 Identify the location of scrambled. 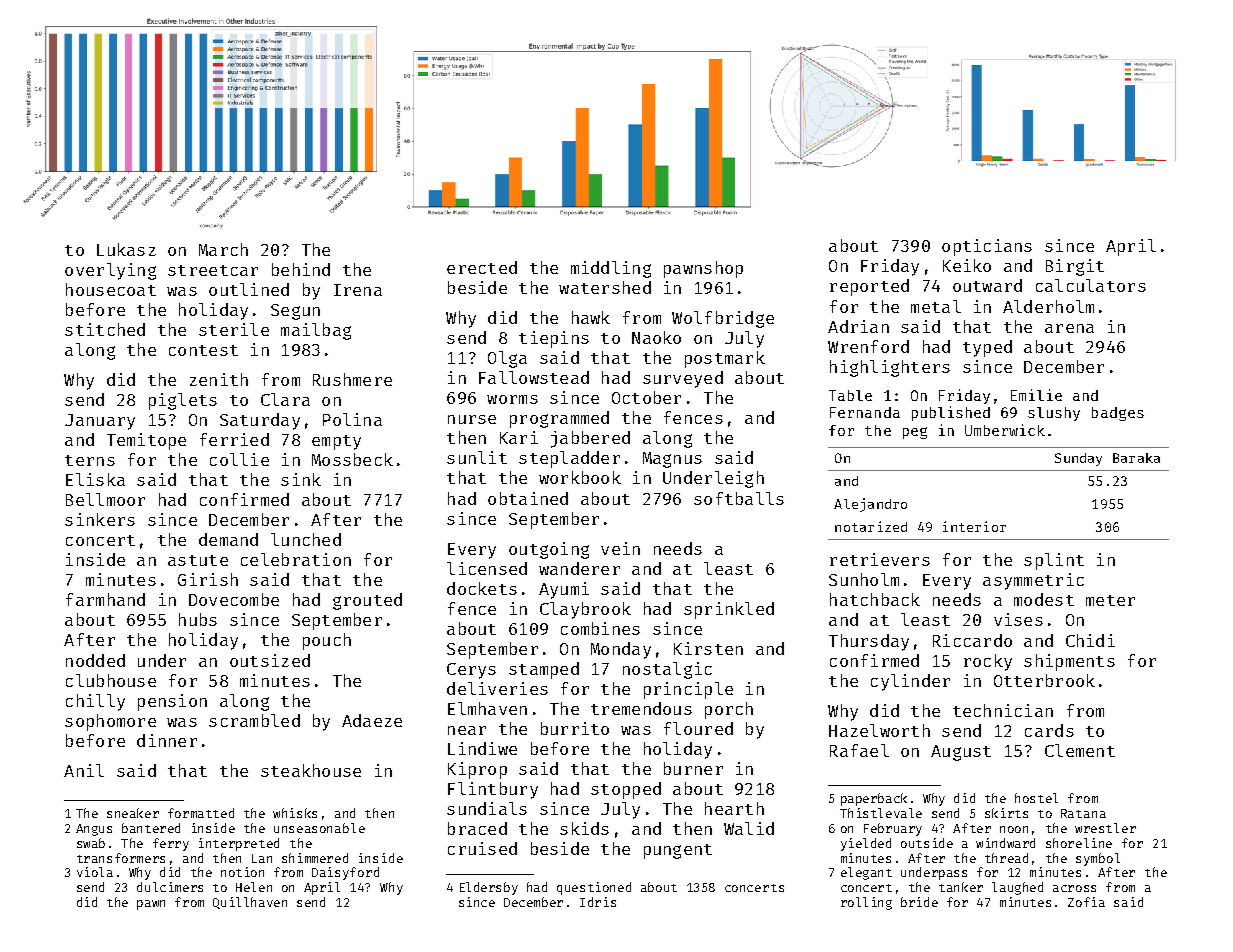
(254, 720).
